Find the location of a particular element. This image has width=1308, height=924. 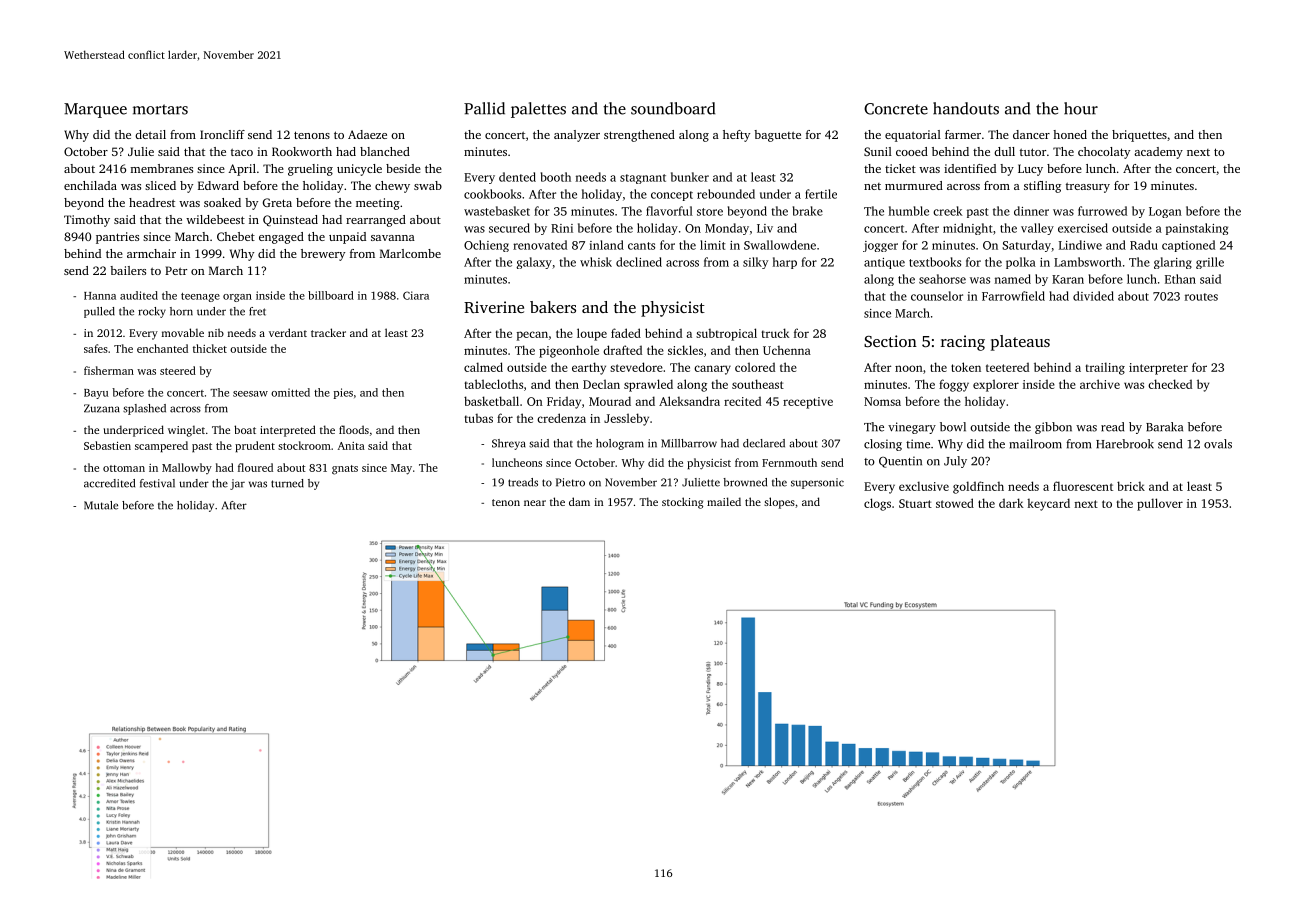

stocking is located at coordinates (682, 503).
